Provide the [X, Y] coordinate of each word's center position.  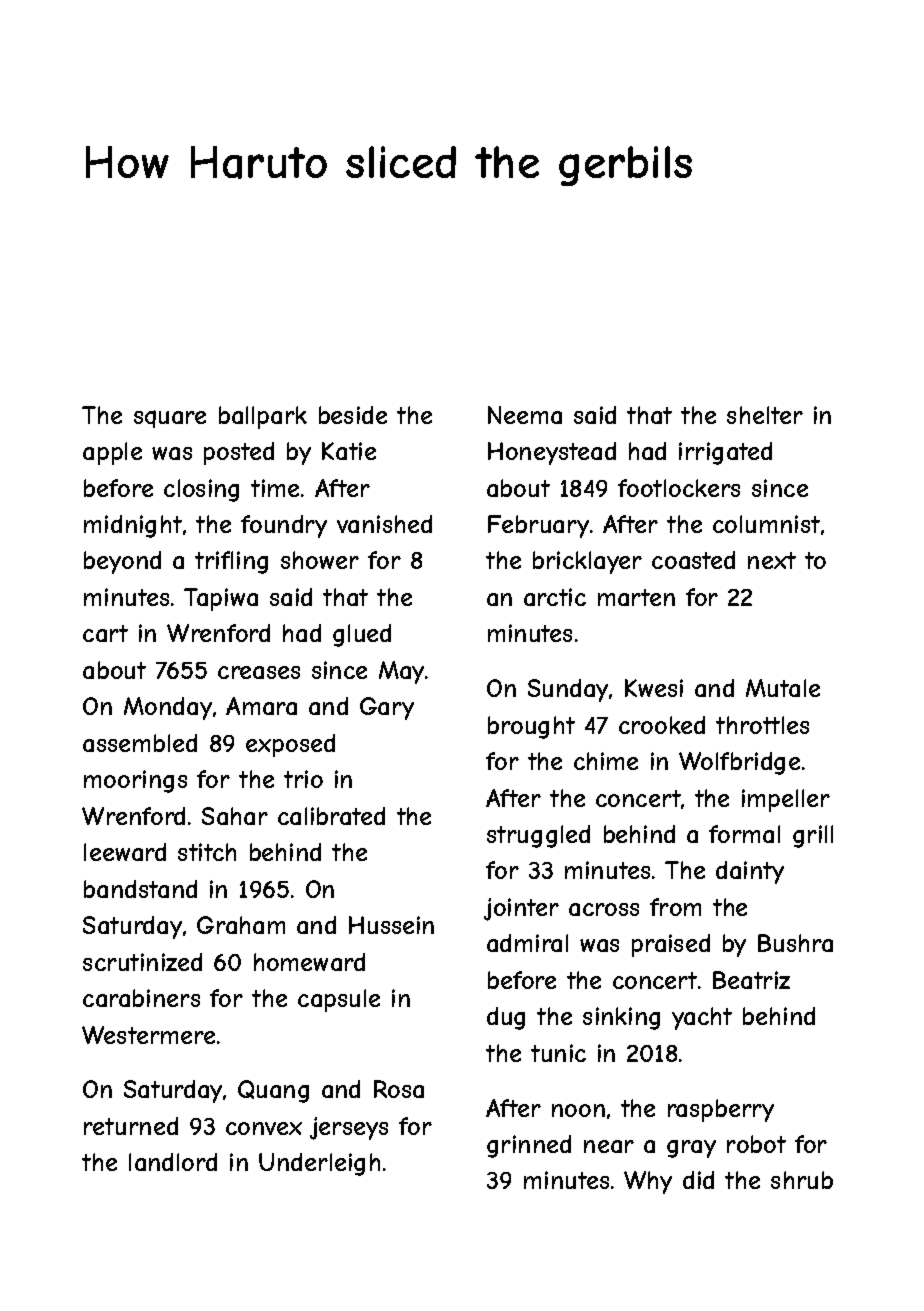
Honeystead [552, 453]
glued [362, 635]
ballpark [263, 417]
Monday [168, 708]
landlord [173, 1162]
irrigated [725, 453]
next [772, 560]
